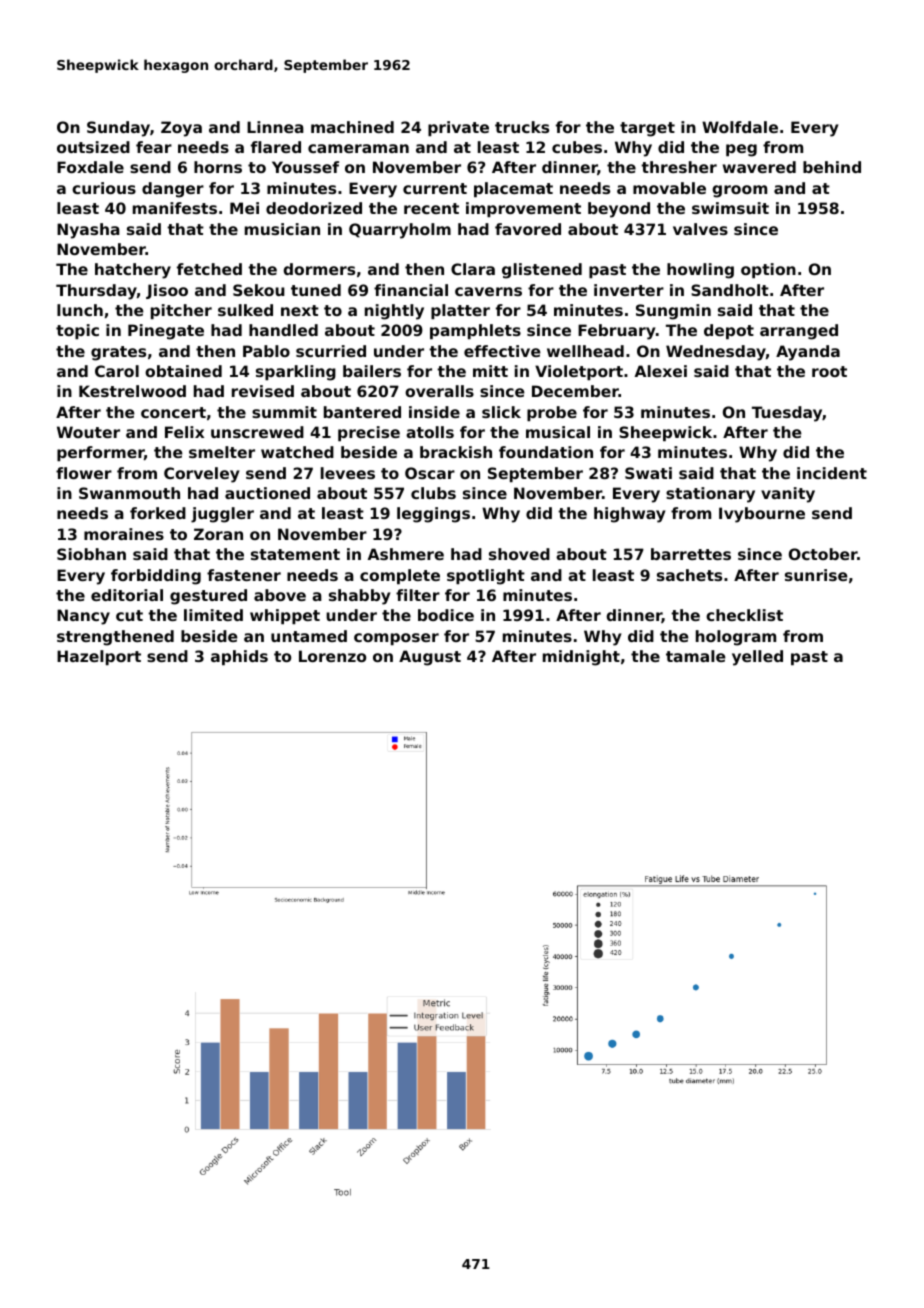  I want to click on Zoran, so click(218, 534).
